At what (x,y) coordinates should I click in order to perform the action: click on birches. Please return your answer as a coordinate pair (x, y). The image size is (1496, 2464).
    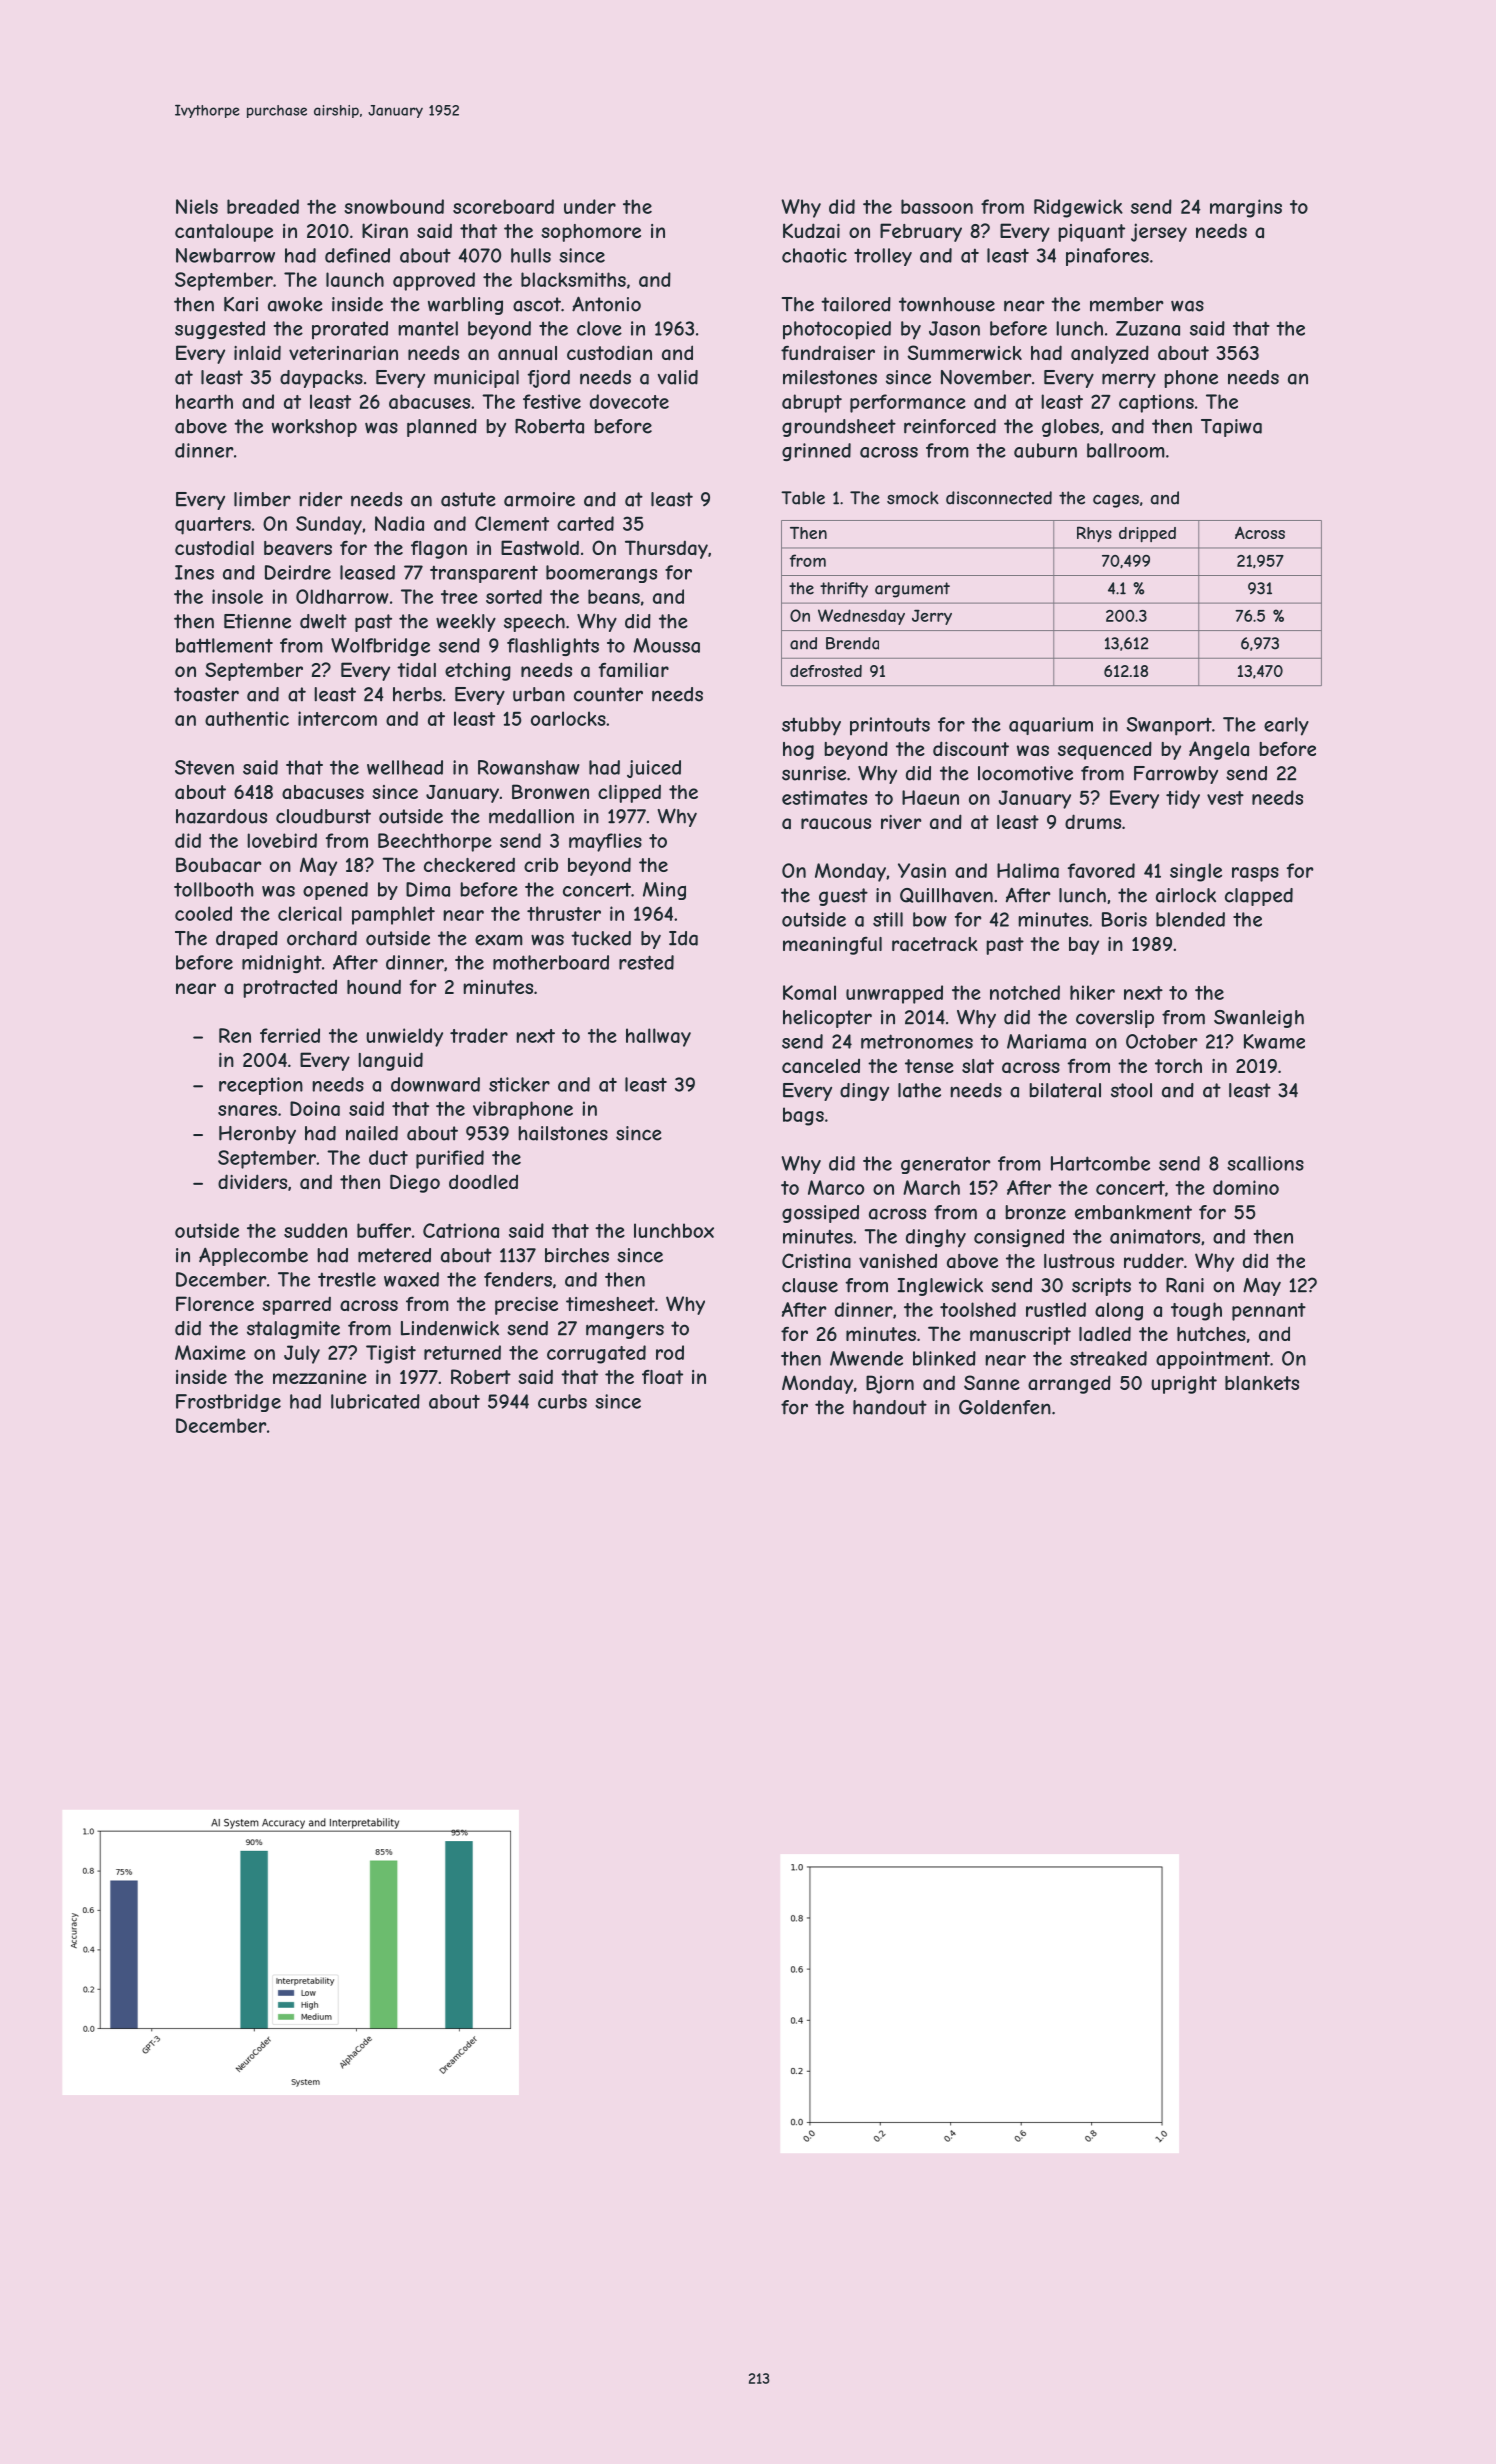
    Looking at the image, I should click on (577, 1255).
